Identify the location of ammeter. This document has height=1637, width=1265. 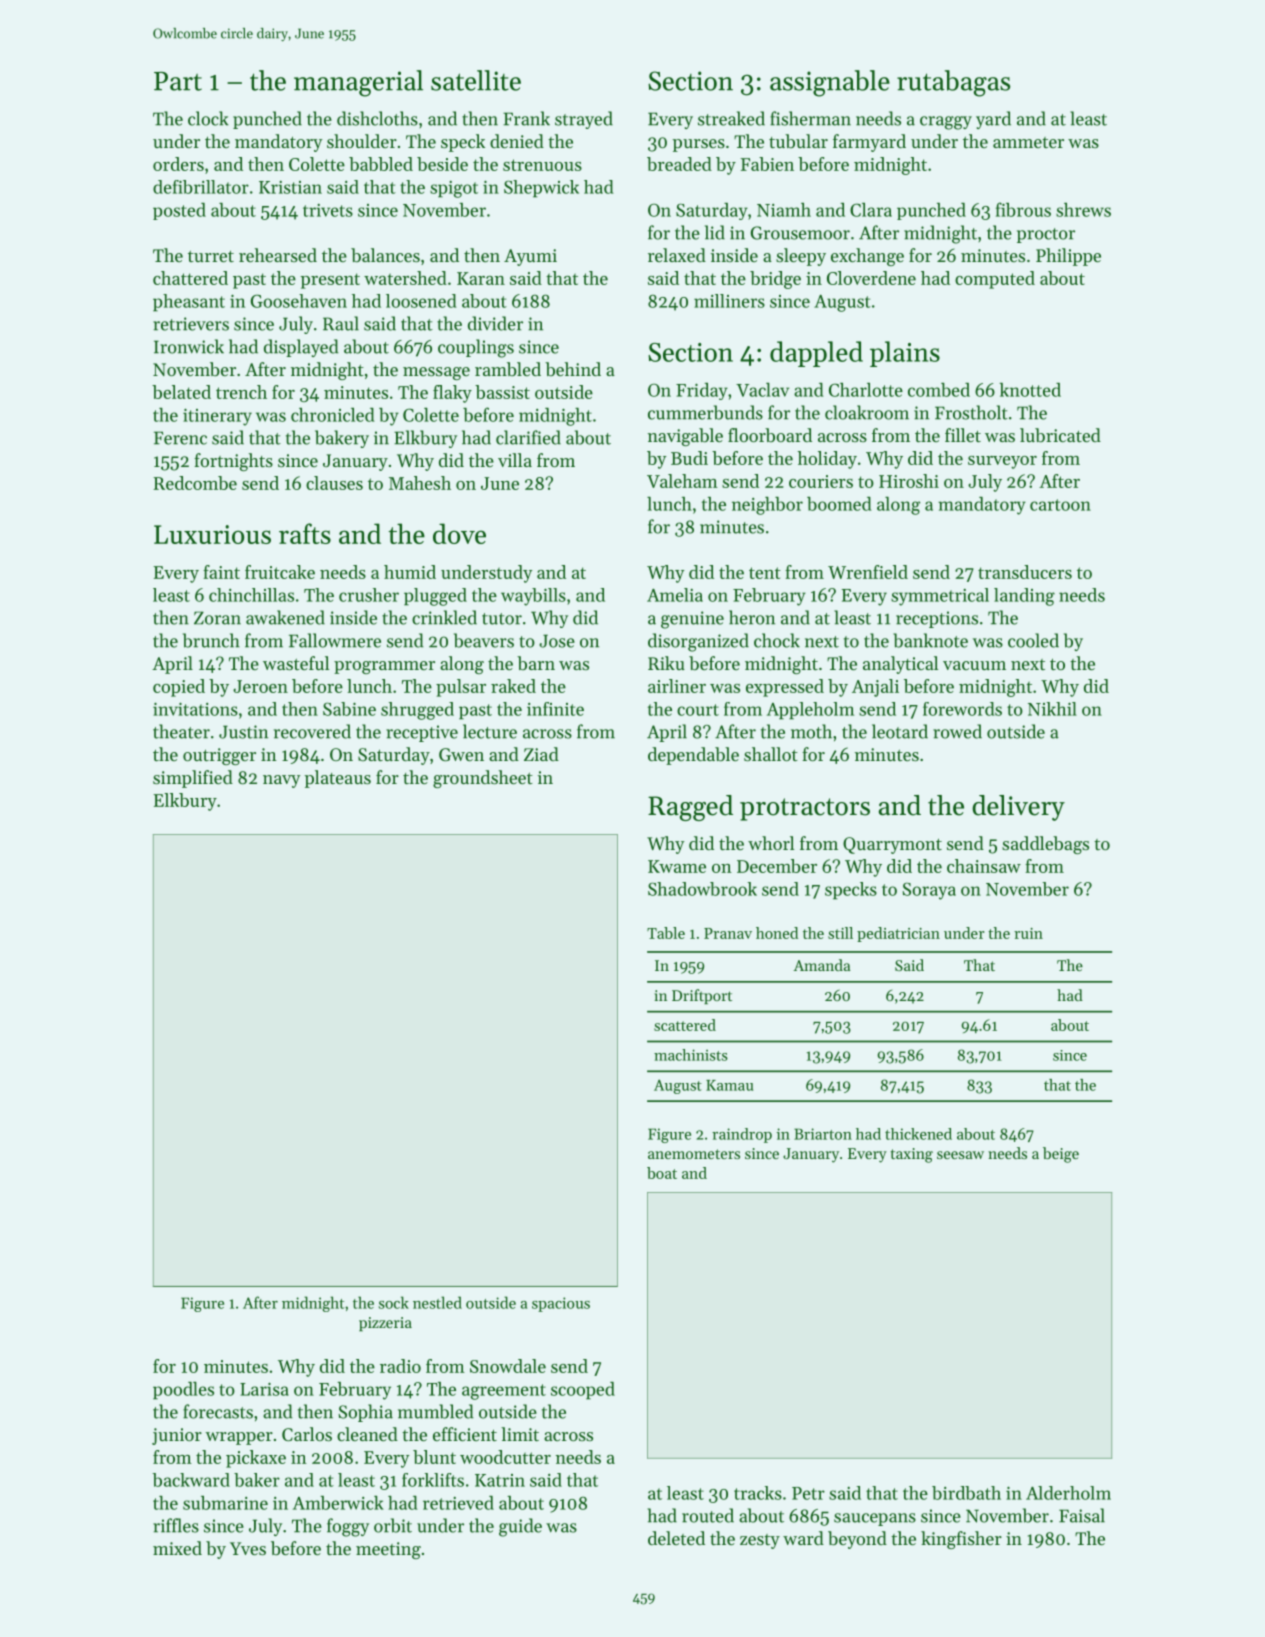
(1028, 142).
